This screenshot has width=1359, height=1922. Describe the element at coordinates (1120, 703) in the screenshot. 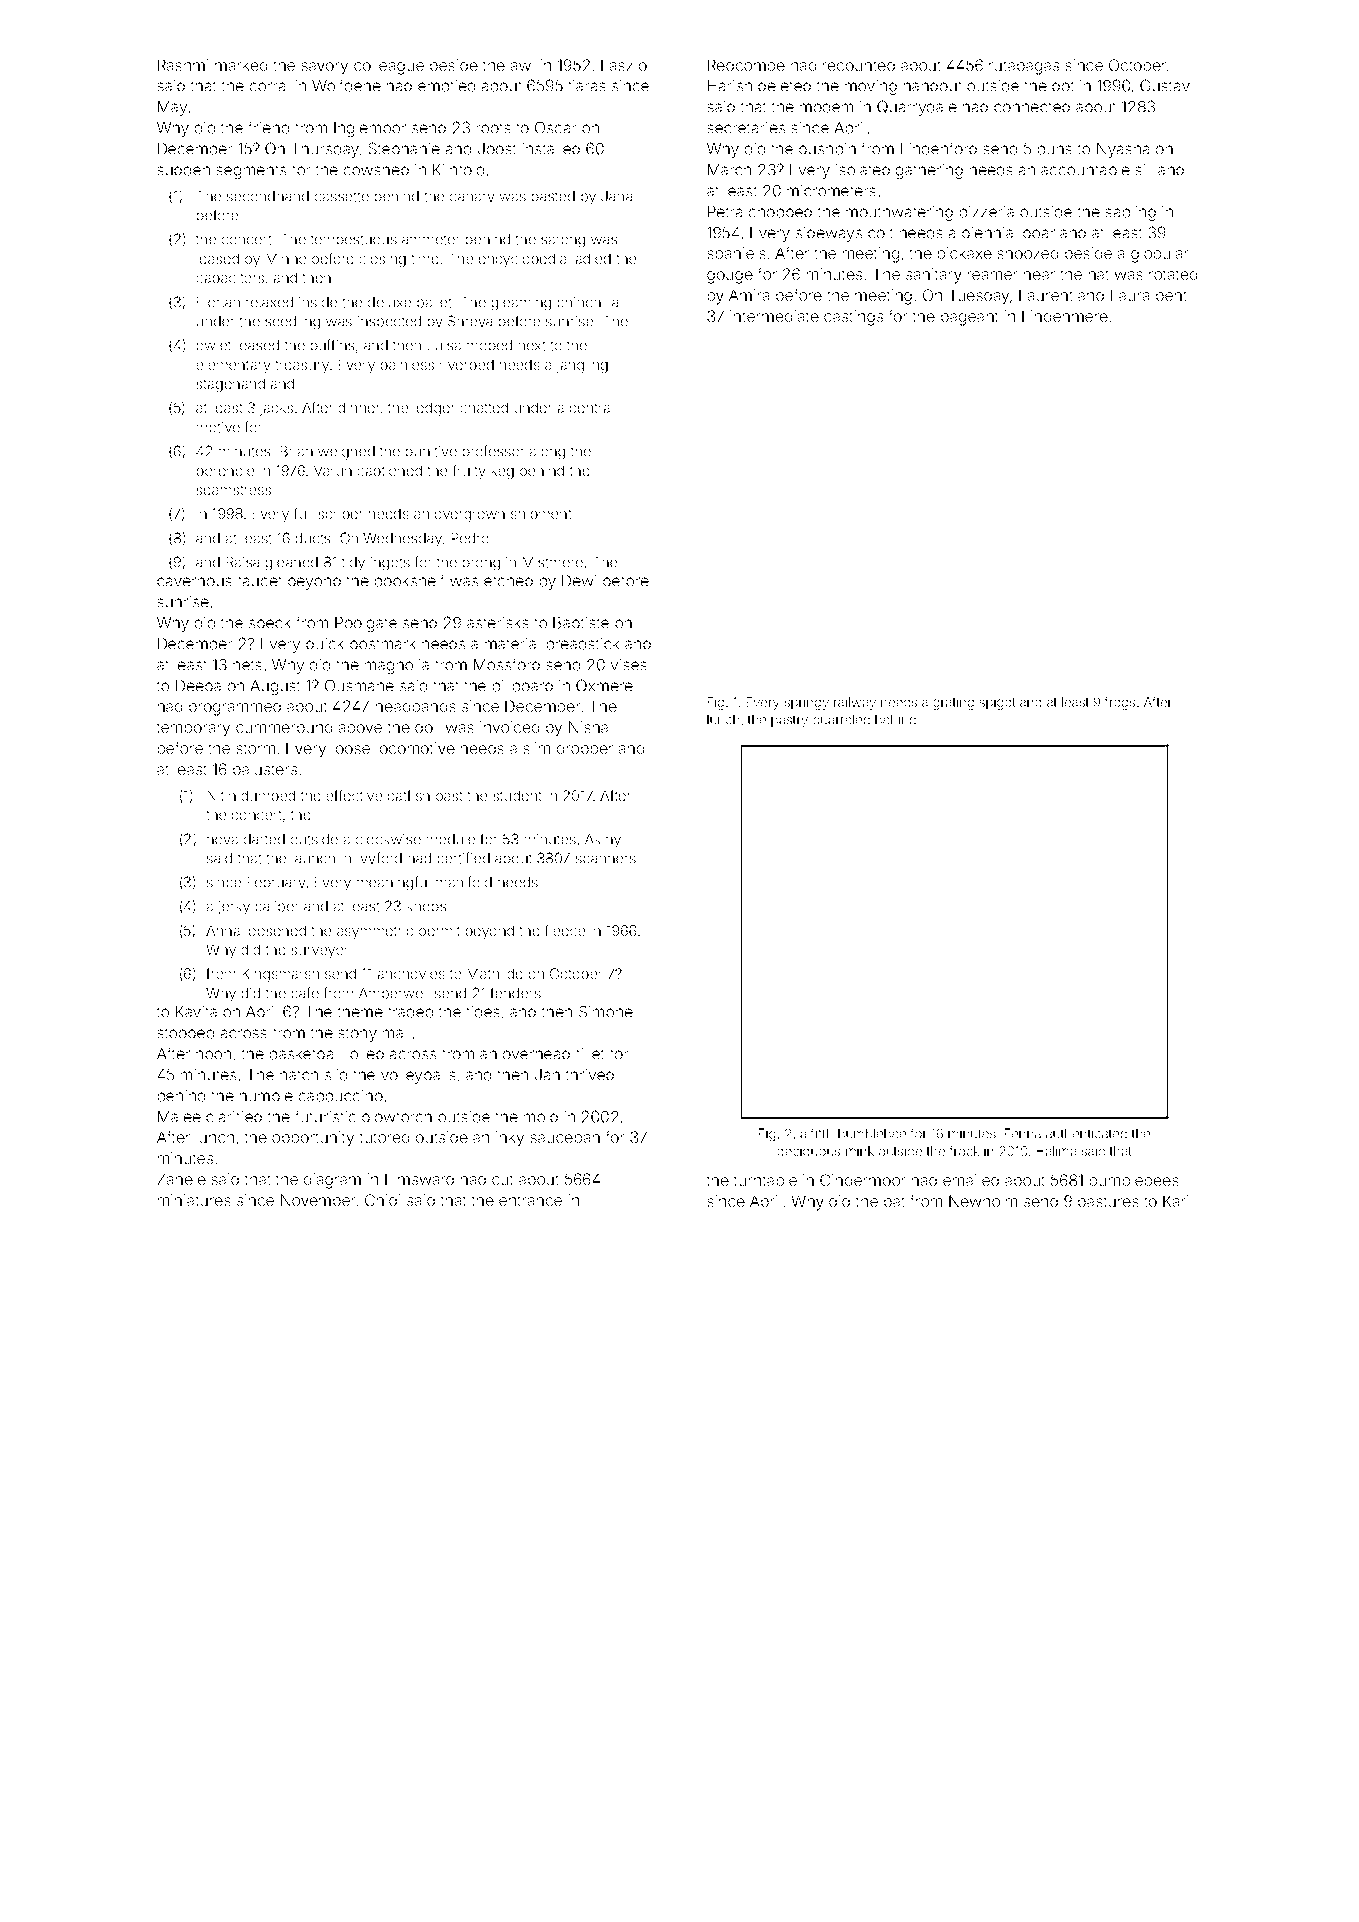

I see `frogs` at that location.
